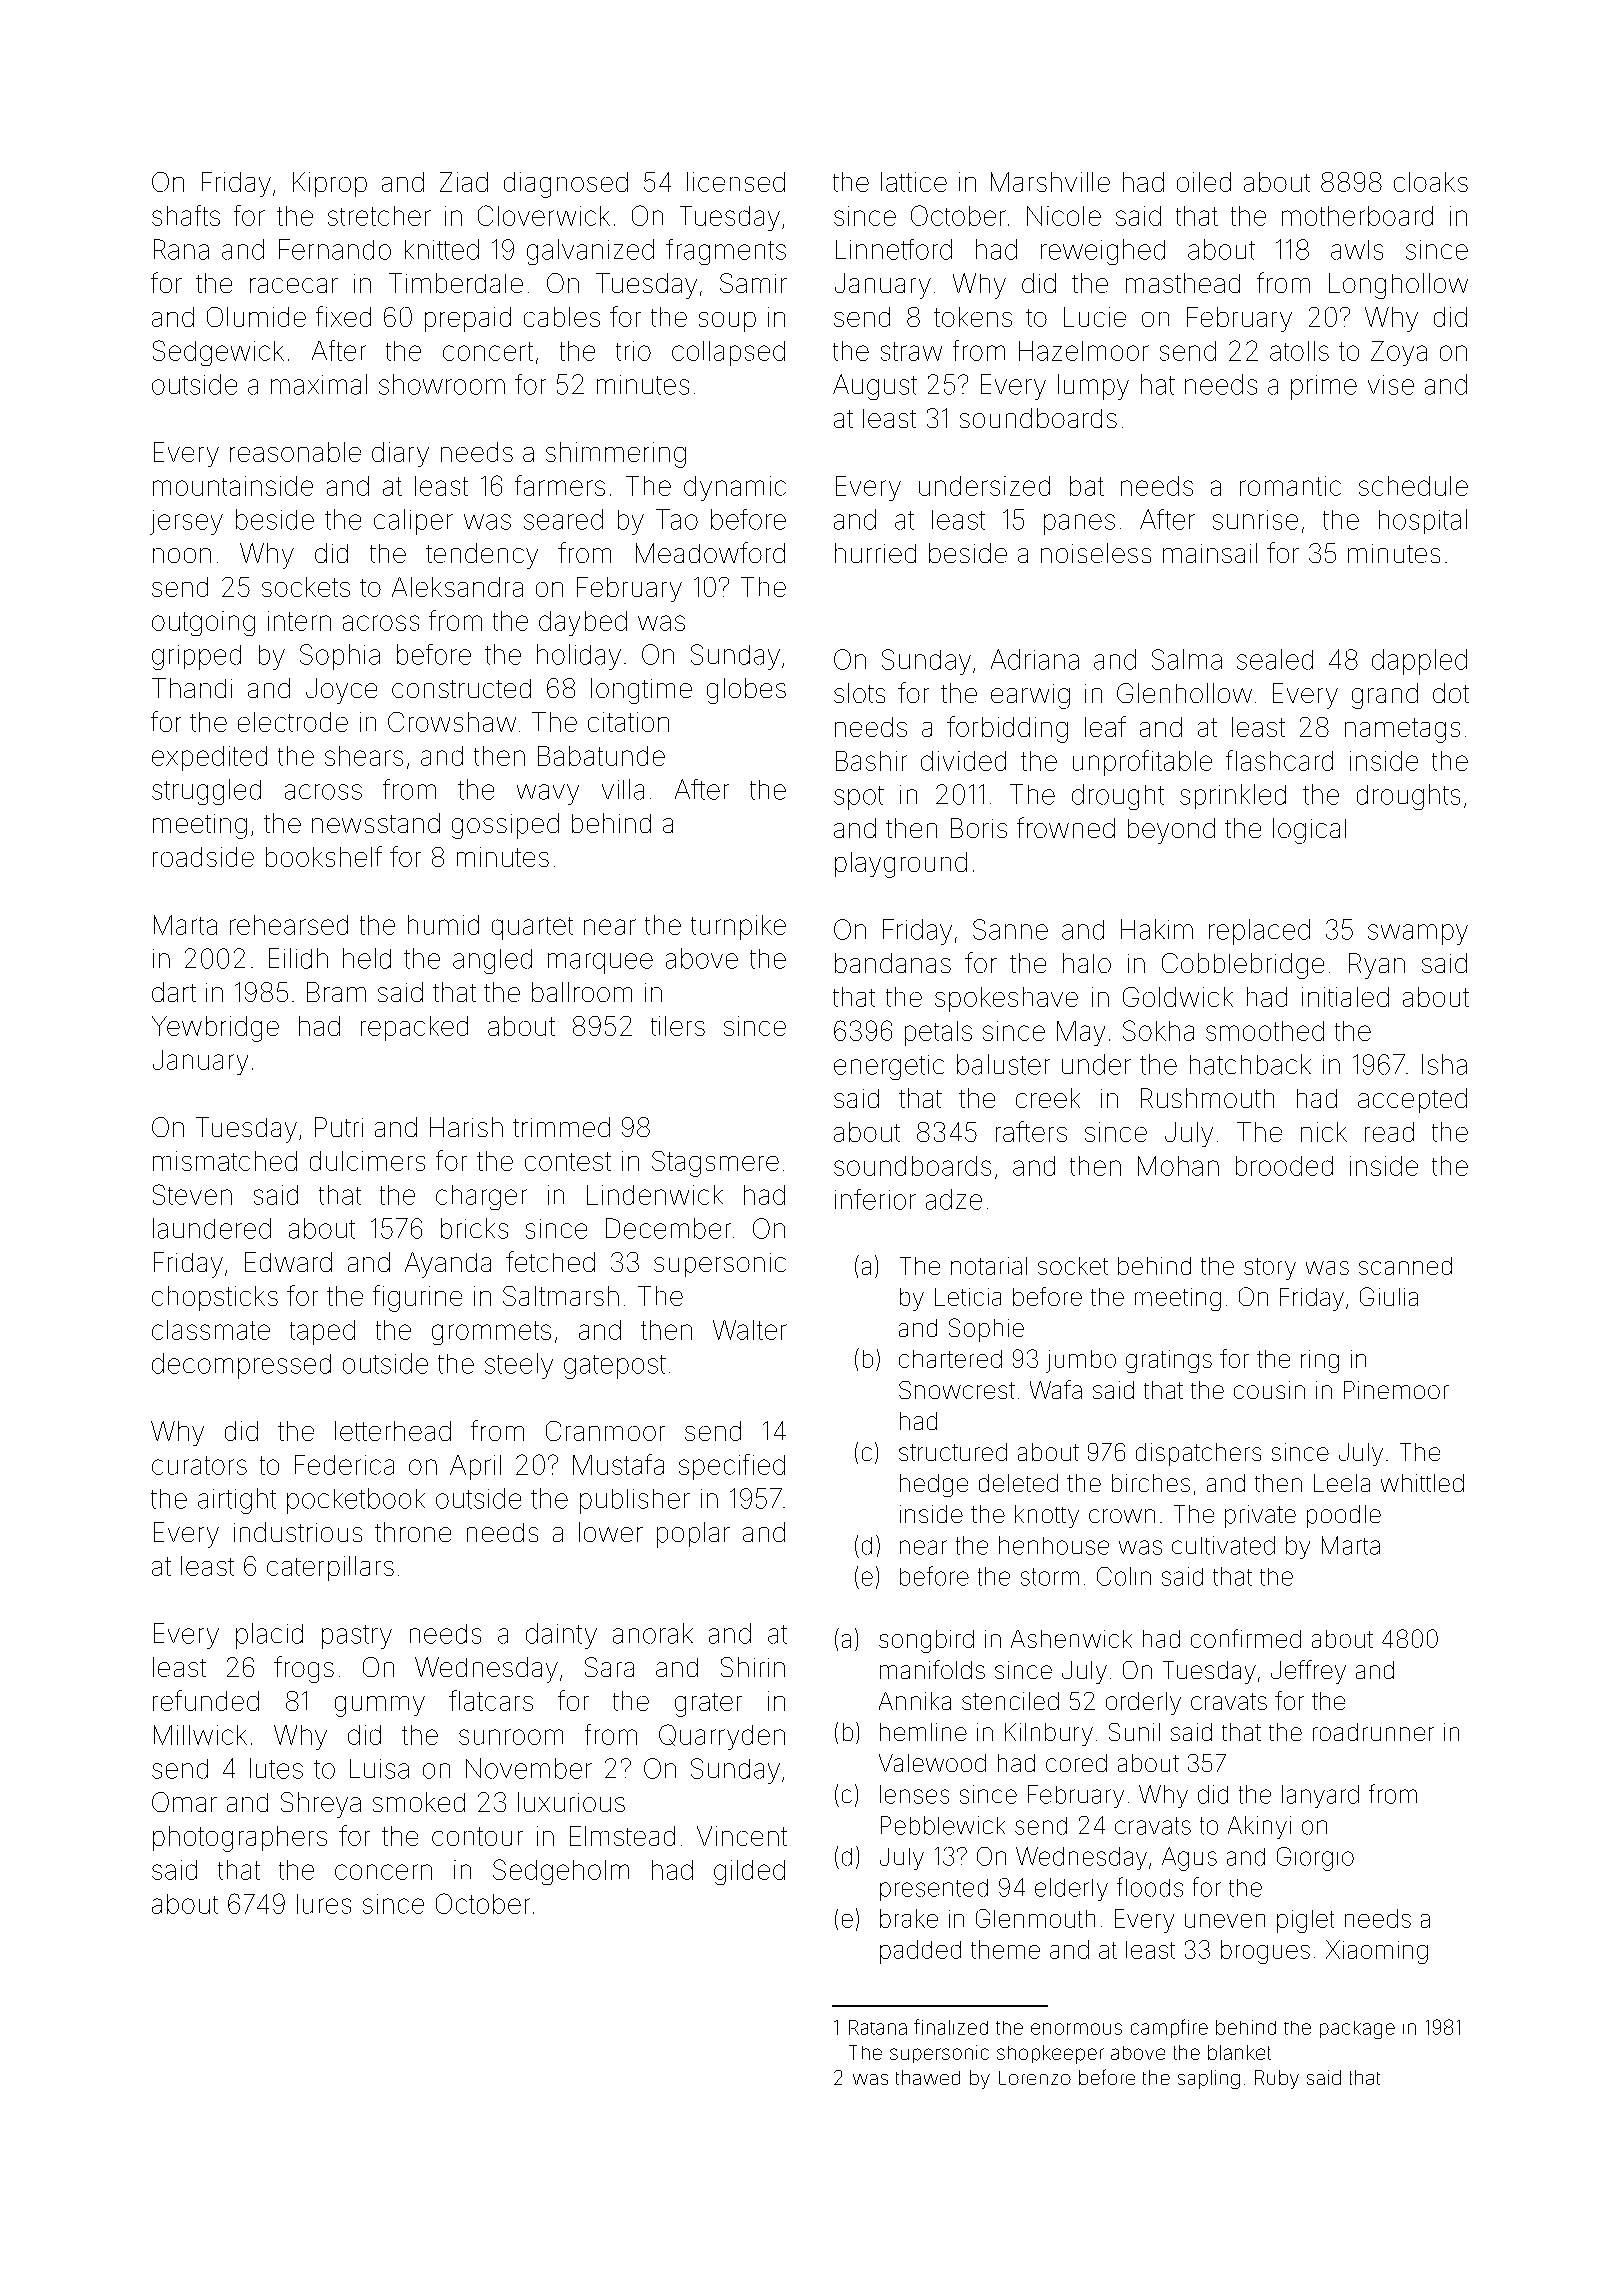  I want to click on dappled, so click(1419, 662).
